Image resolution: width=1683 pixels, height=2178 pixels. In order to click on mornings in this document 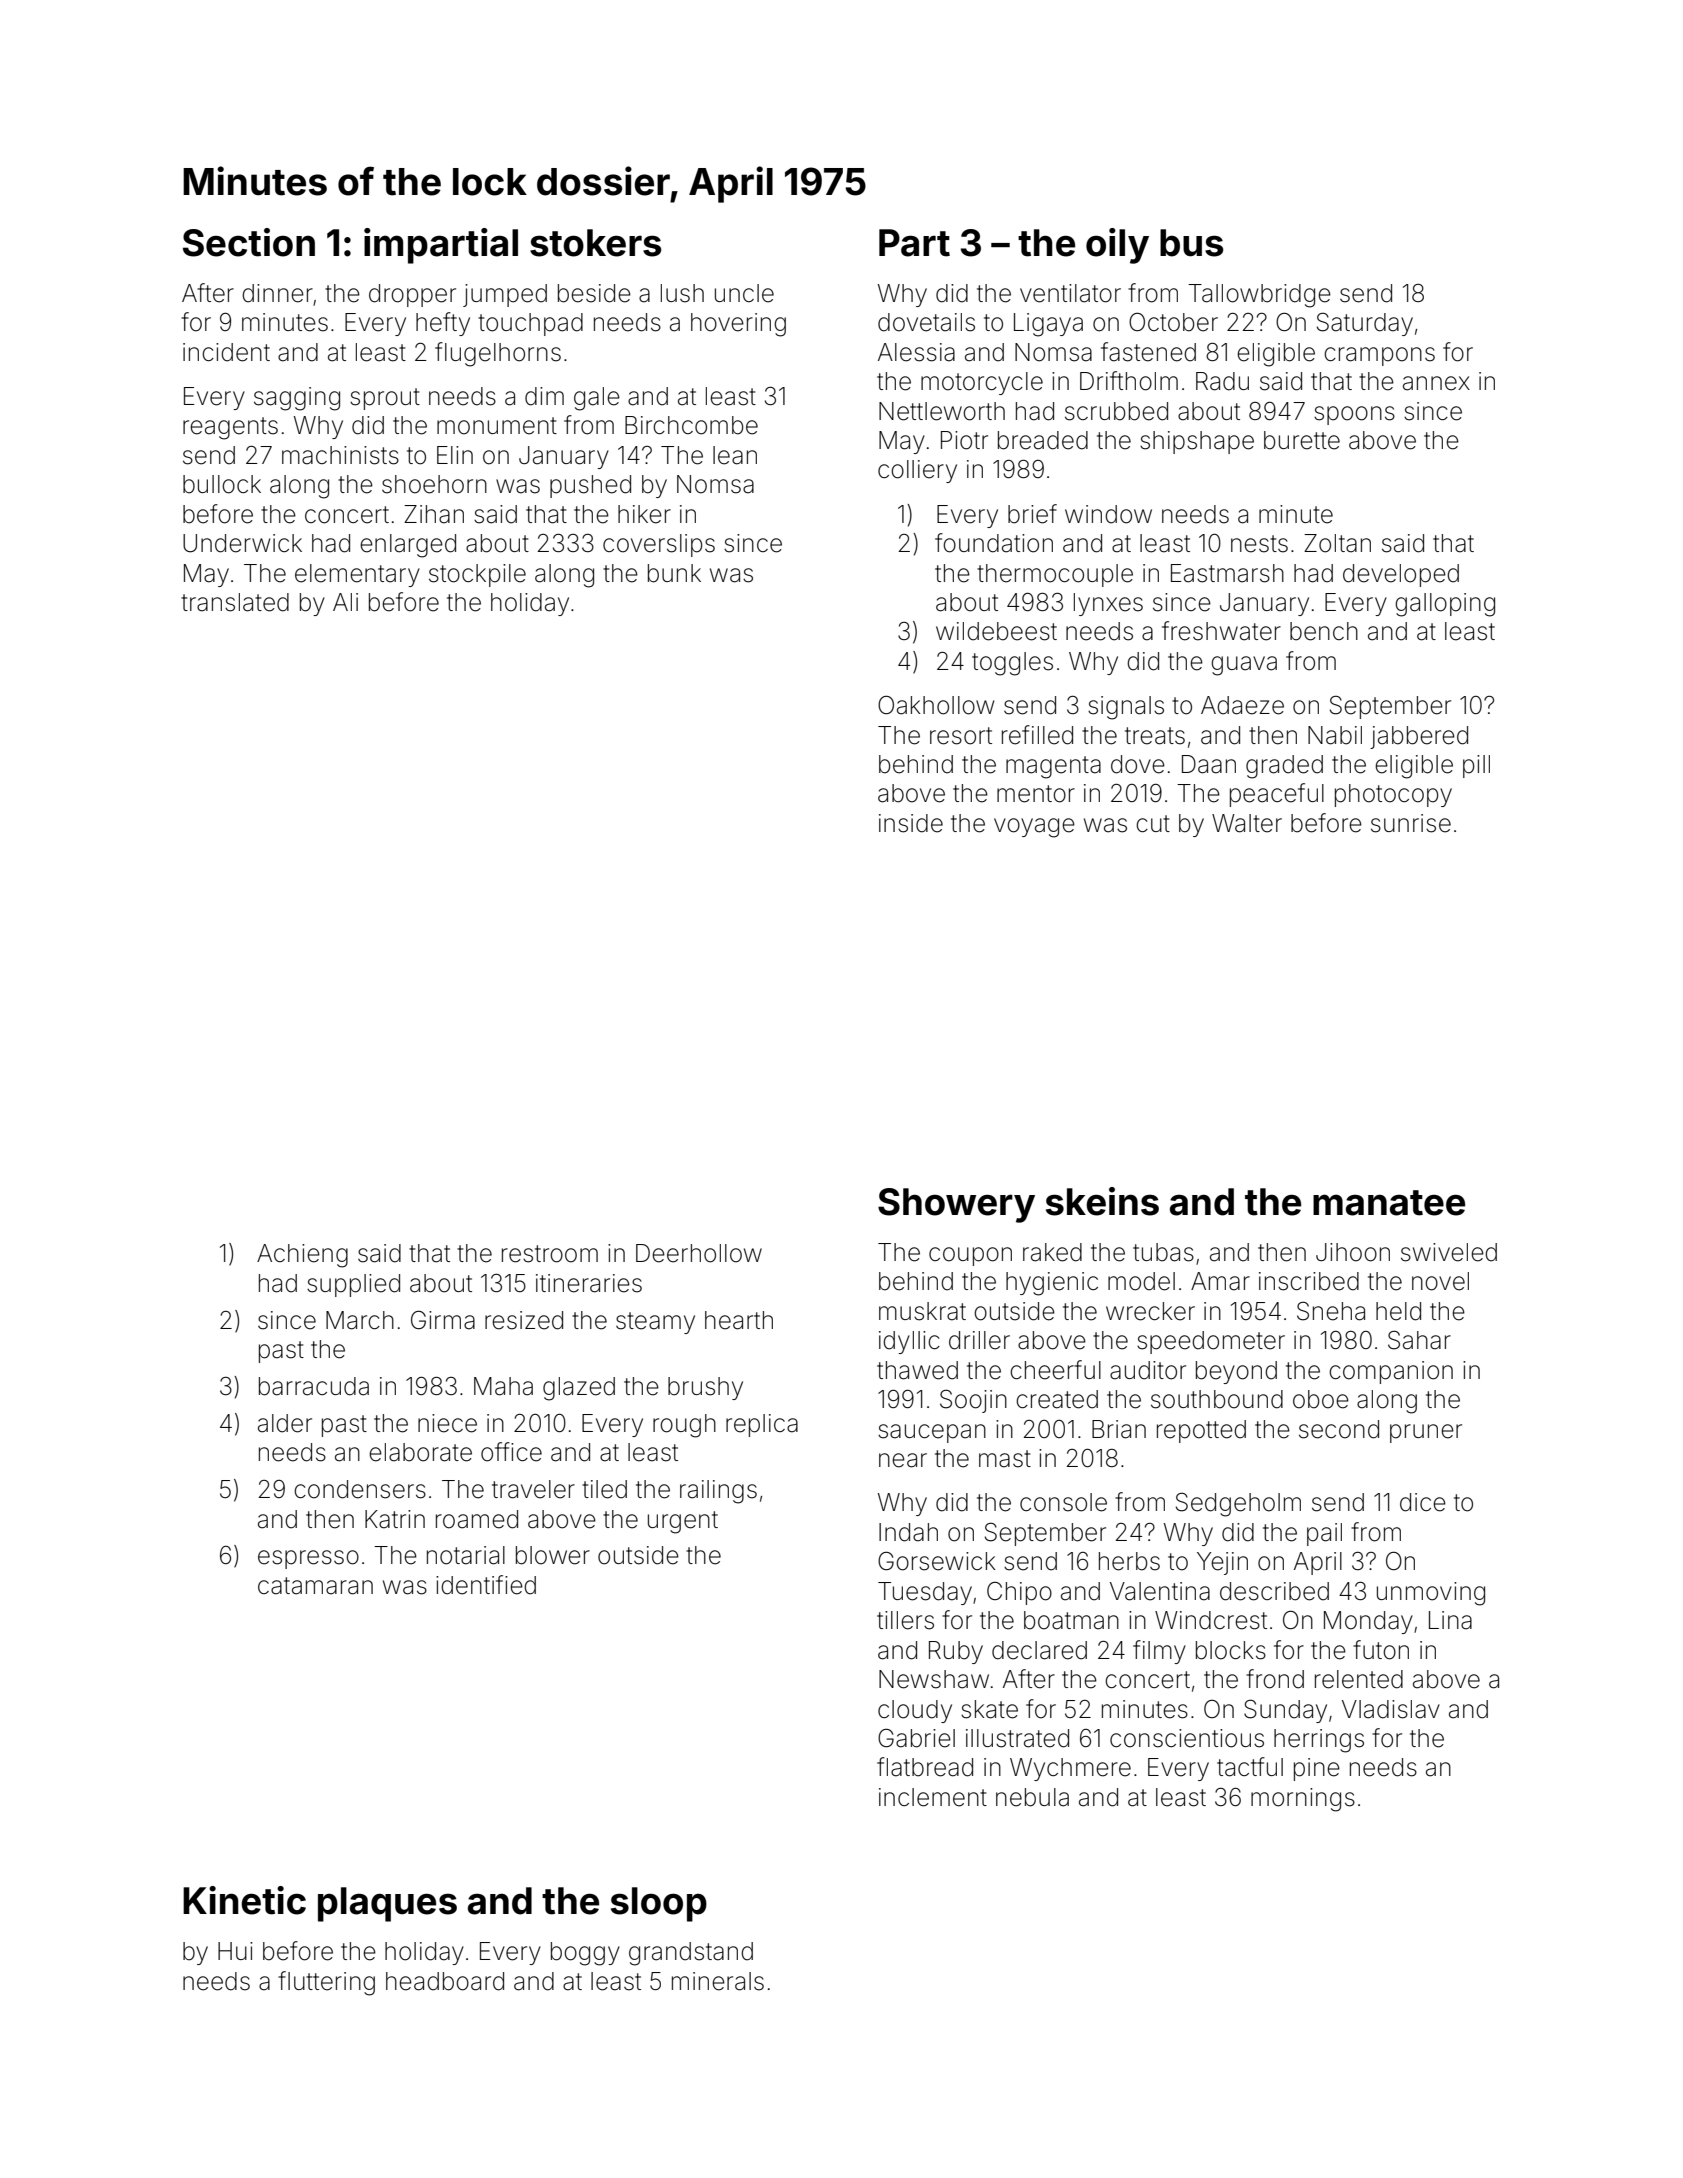, I will do `click(1303, 1800)`.
